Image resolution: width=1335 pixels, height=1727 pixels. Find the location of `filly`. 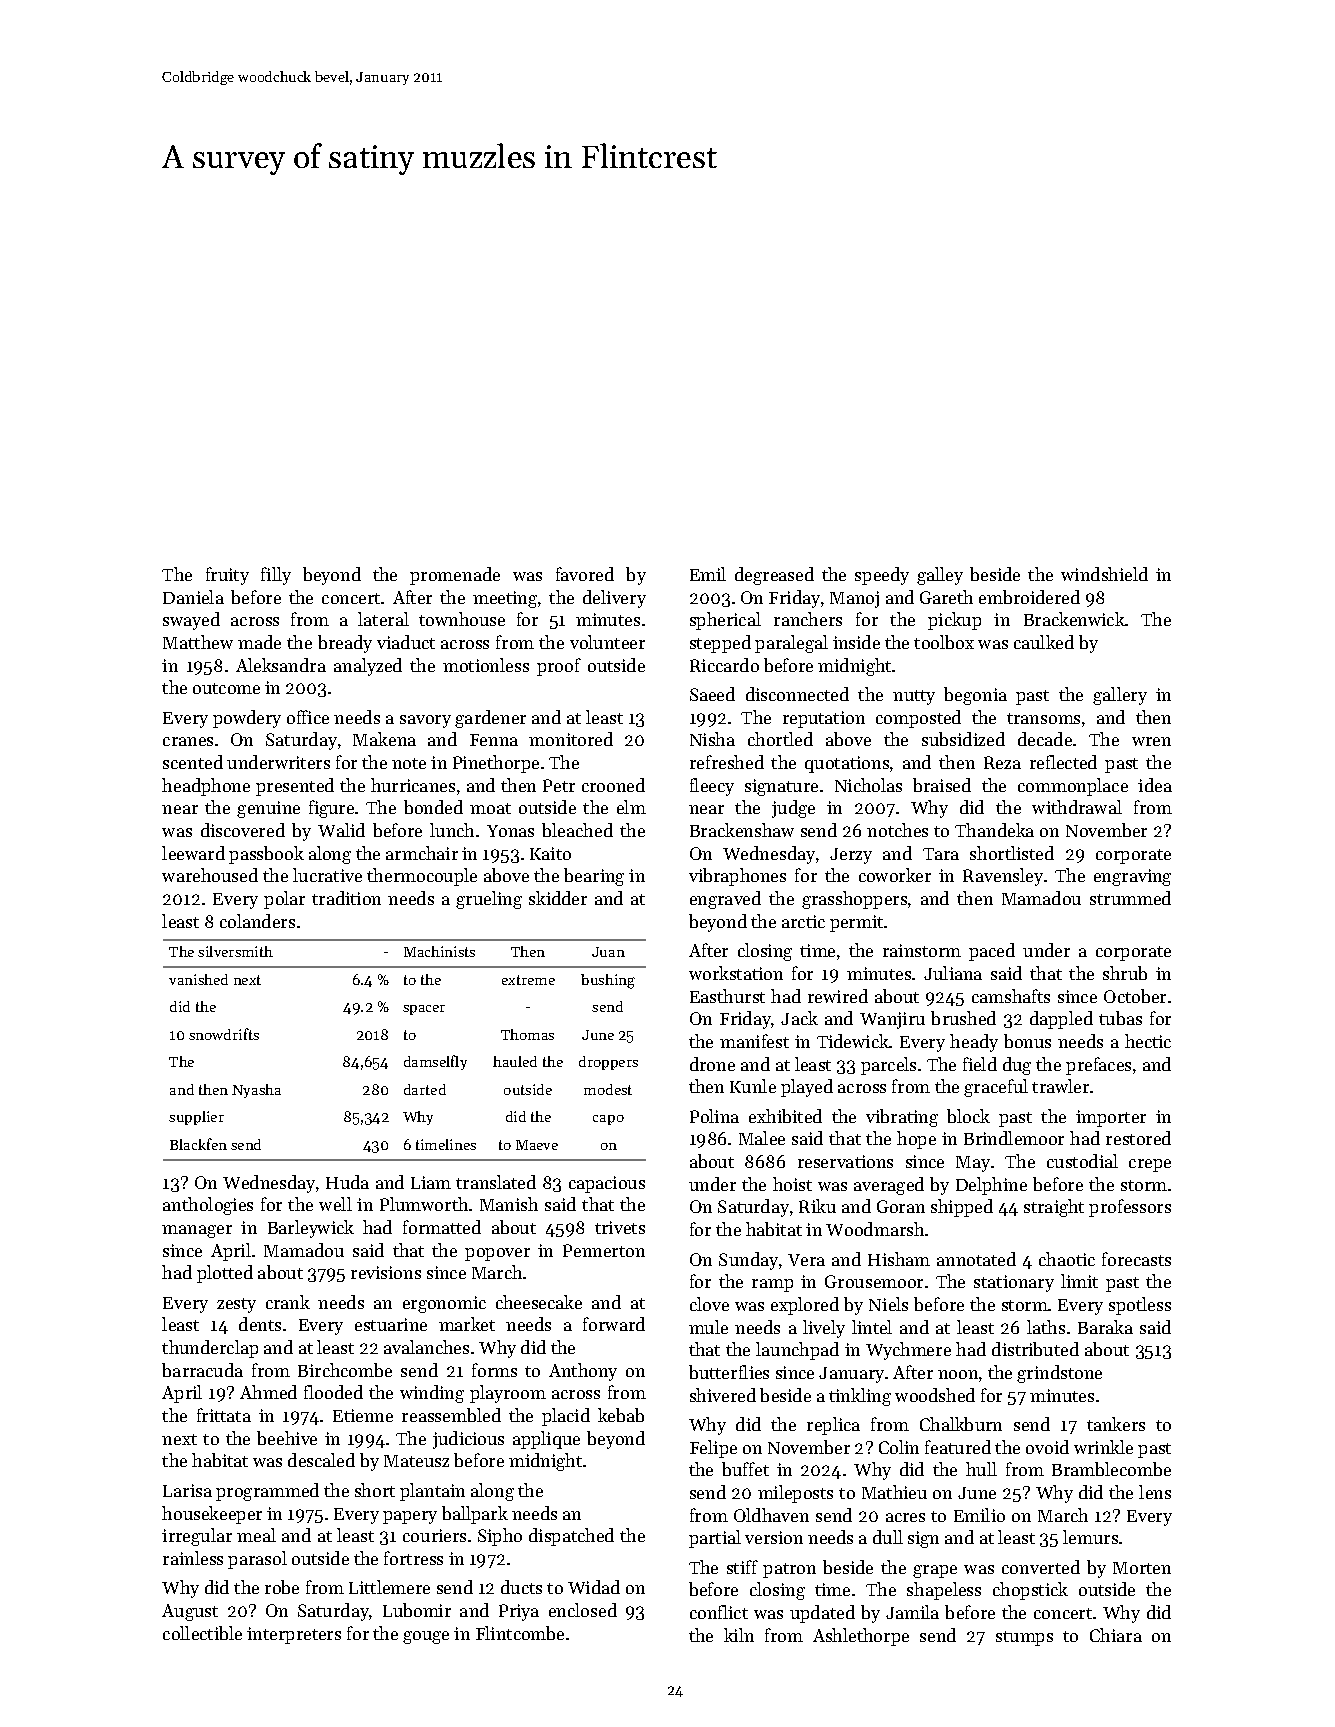

filly is located at coordinates (276, 576).
